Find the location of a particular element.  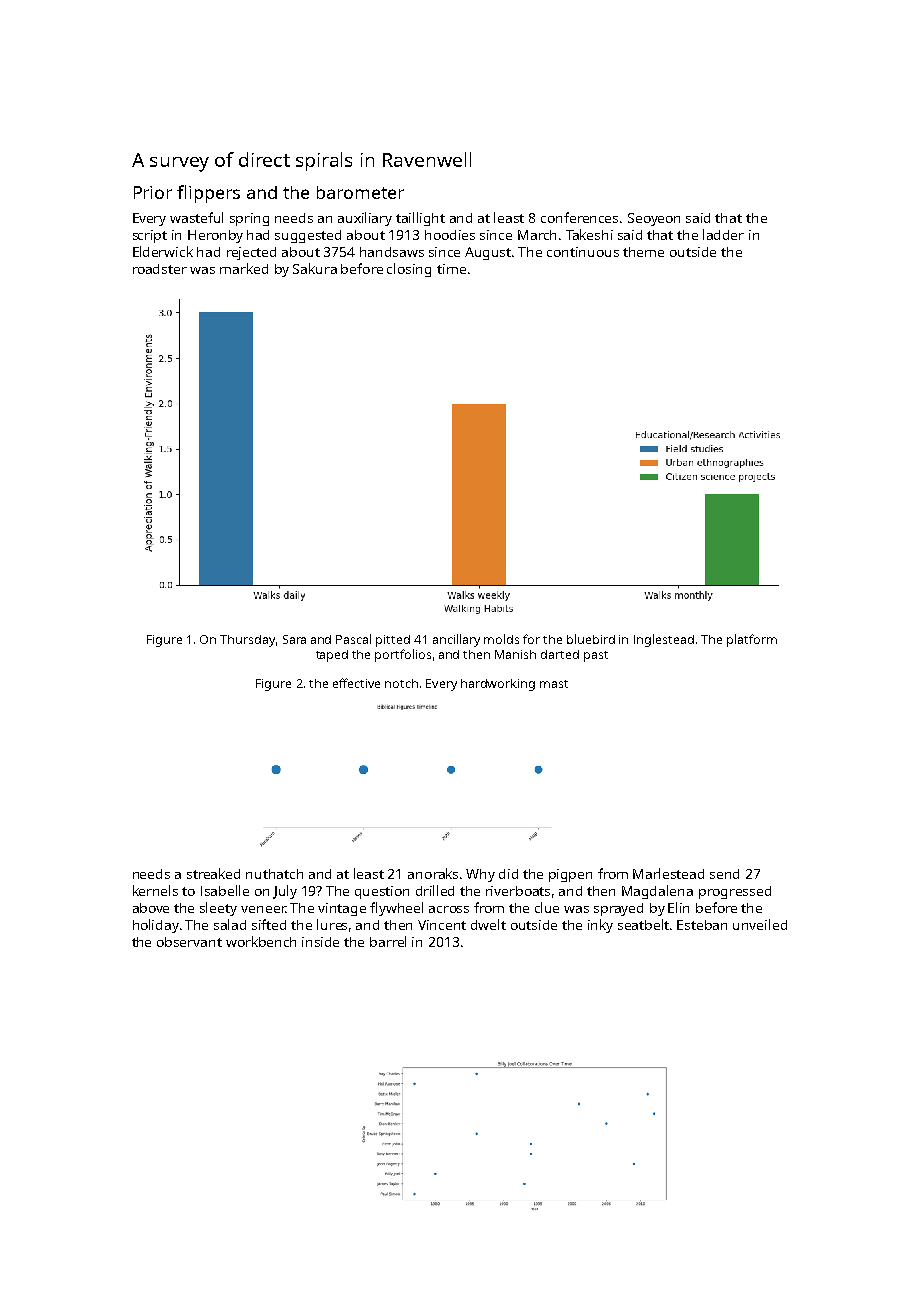

veneer is located at coordinates (263, 909).
